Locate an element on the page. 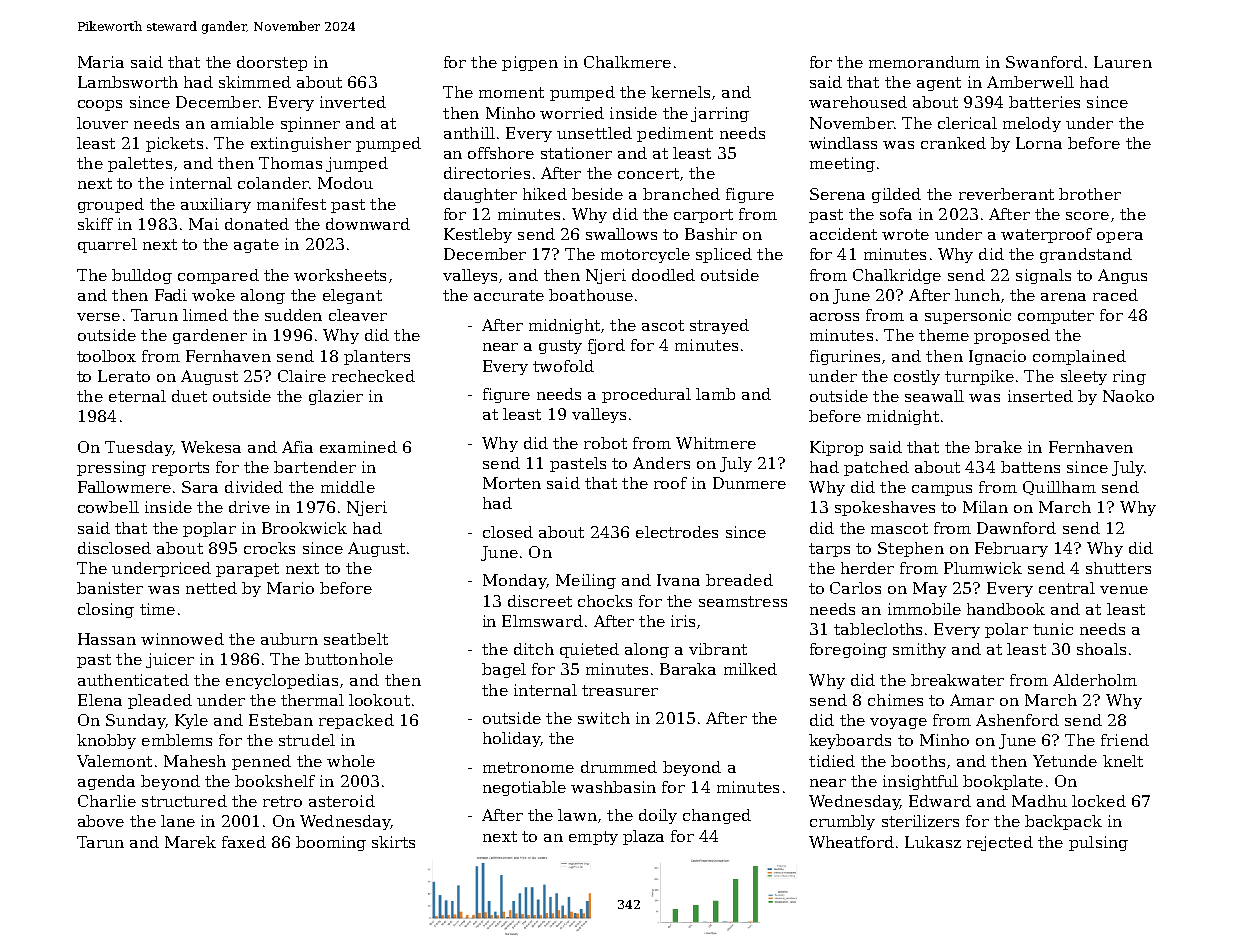  verse is located at coordinates (98, 317).
